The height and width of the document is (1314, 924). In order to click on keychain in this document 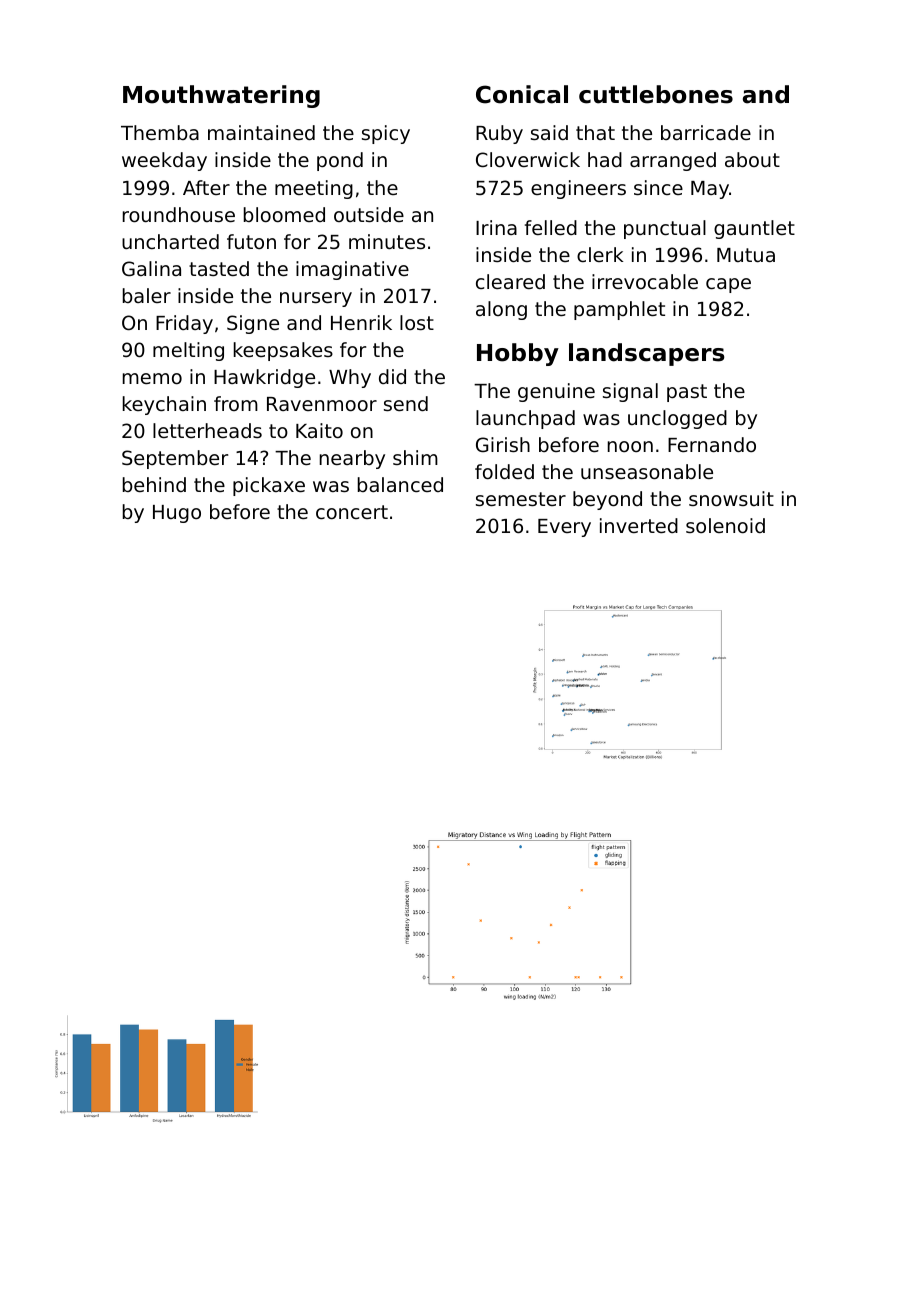, I will do `click(164, 405)`.
